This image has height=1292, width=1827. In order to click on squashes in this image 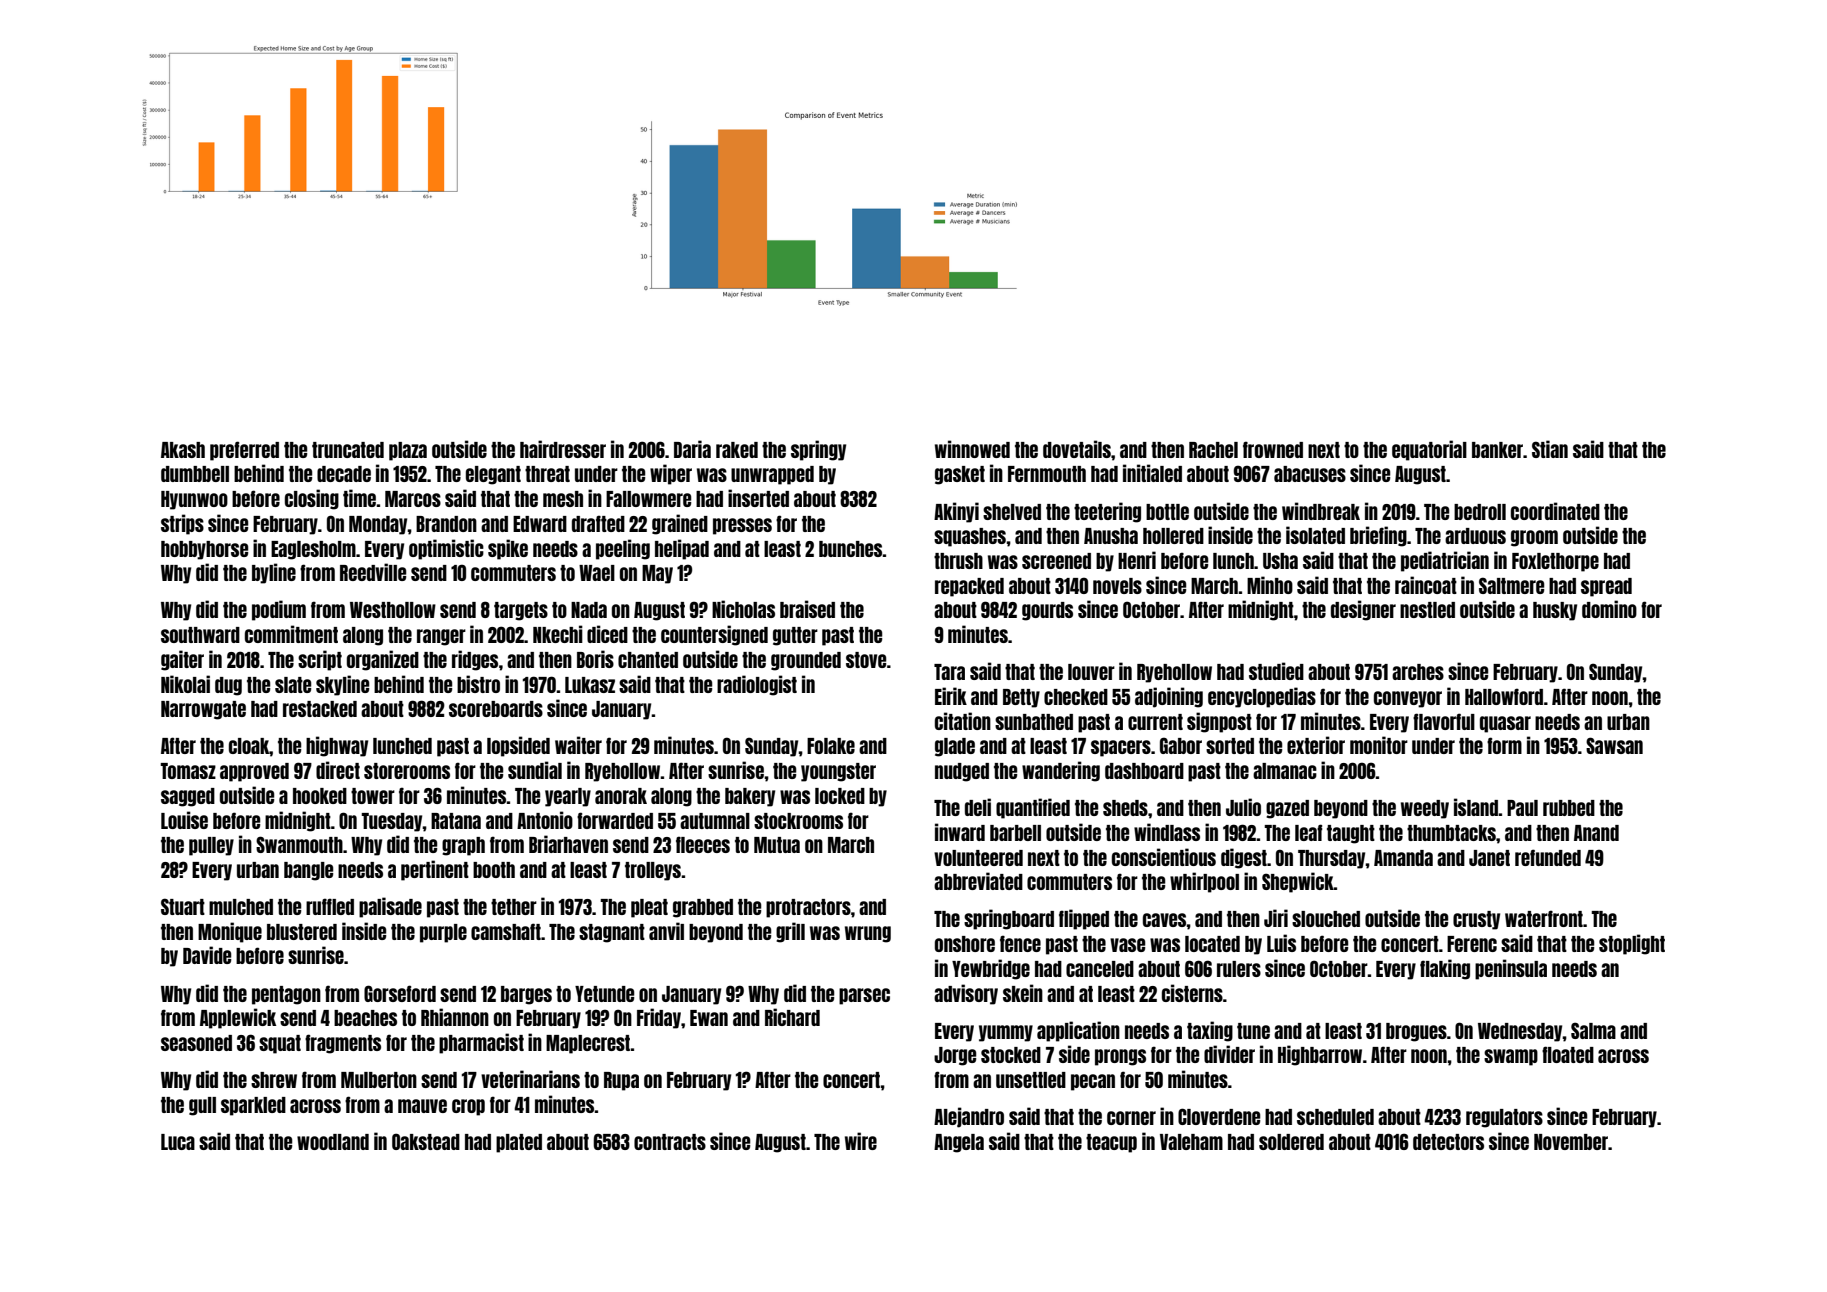, I will do `click(970, 537)`.
